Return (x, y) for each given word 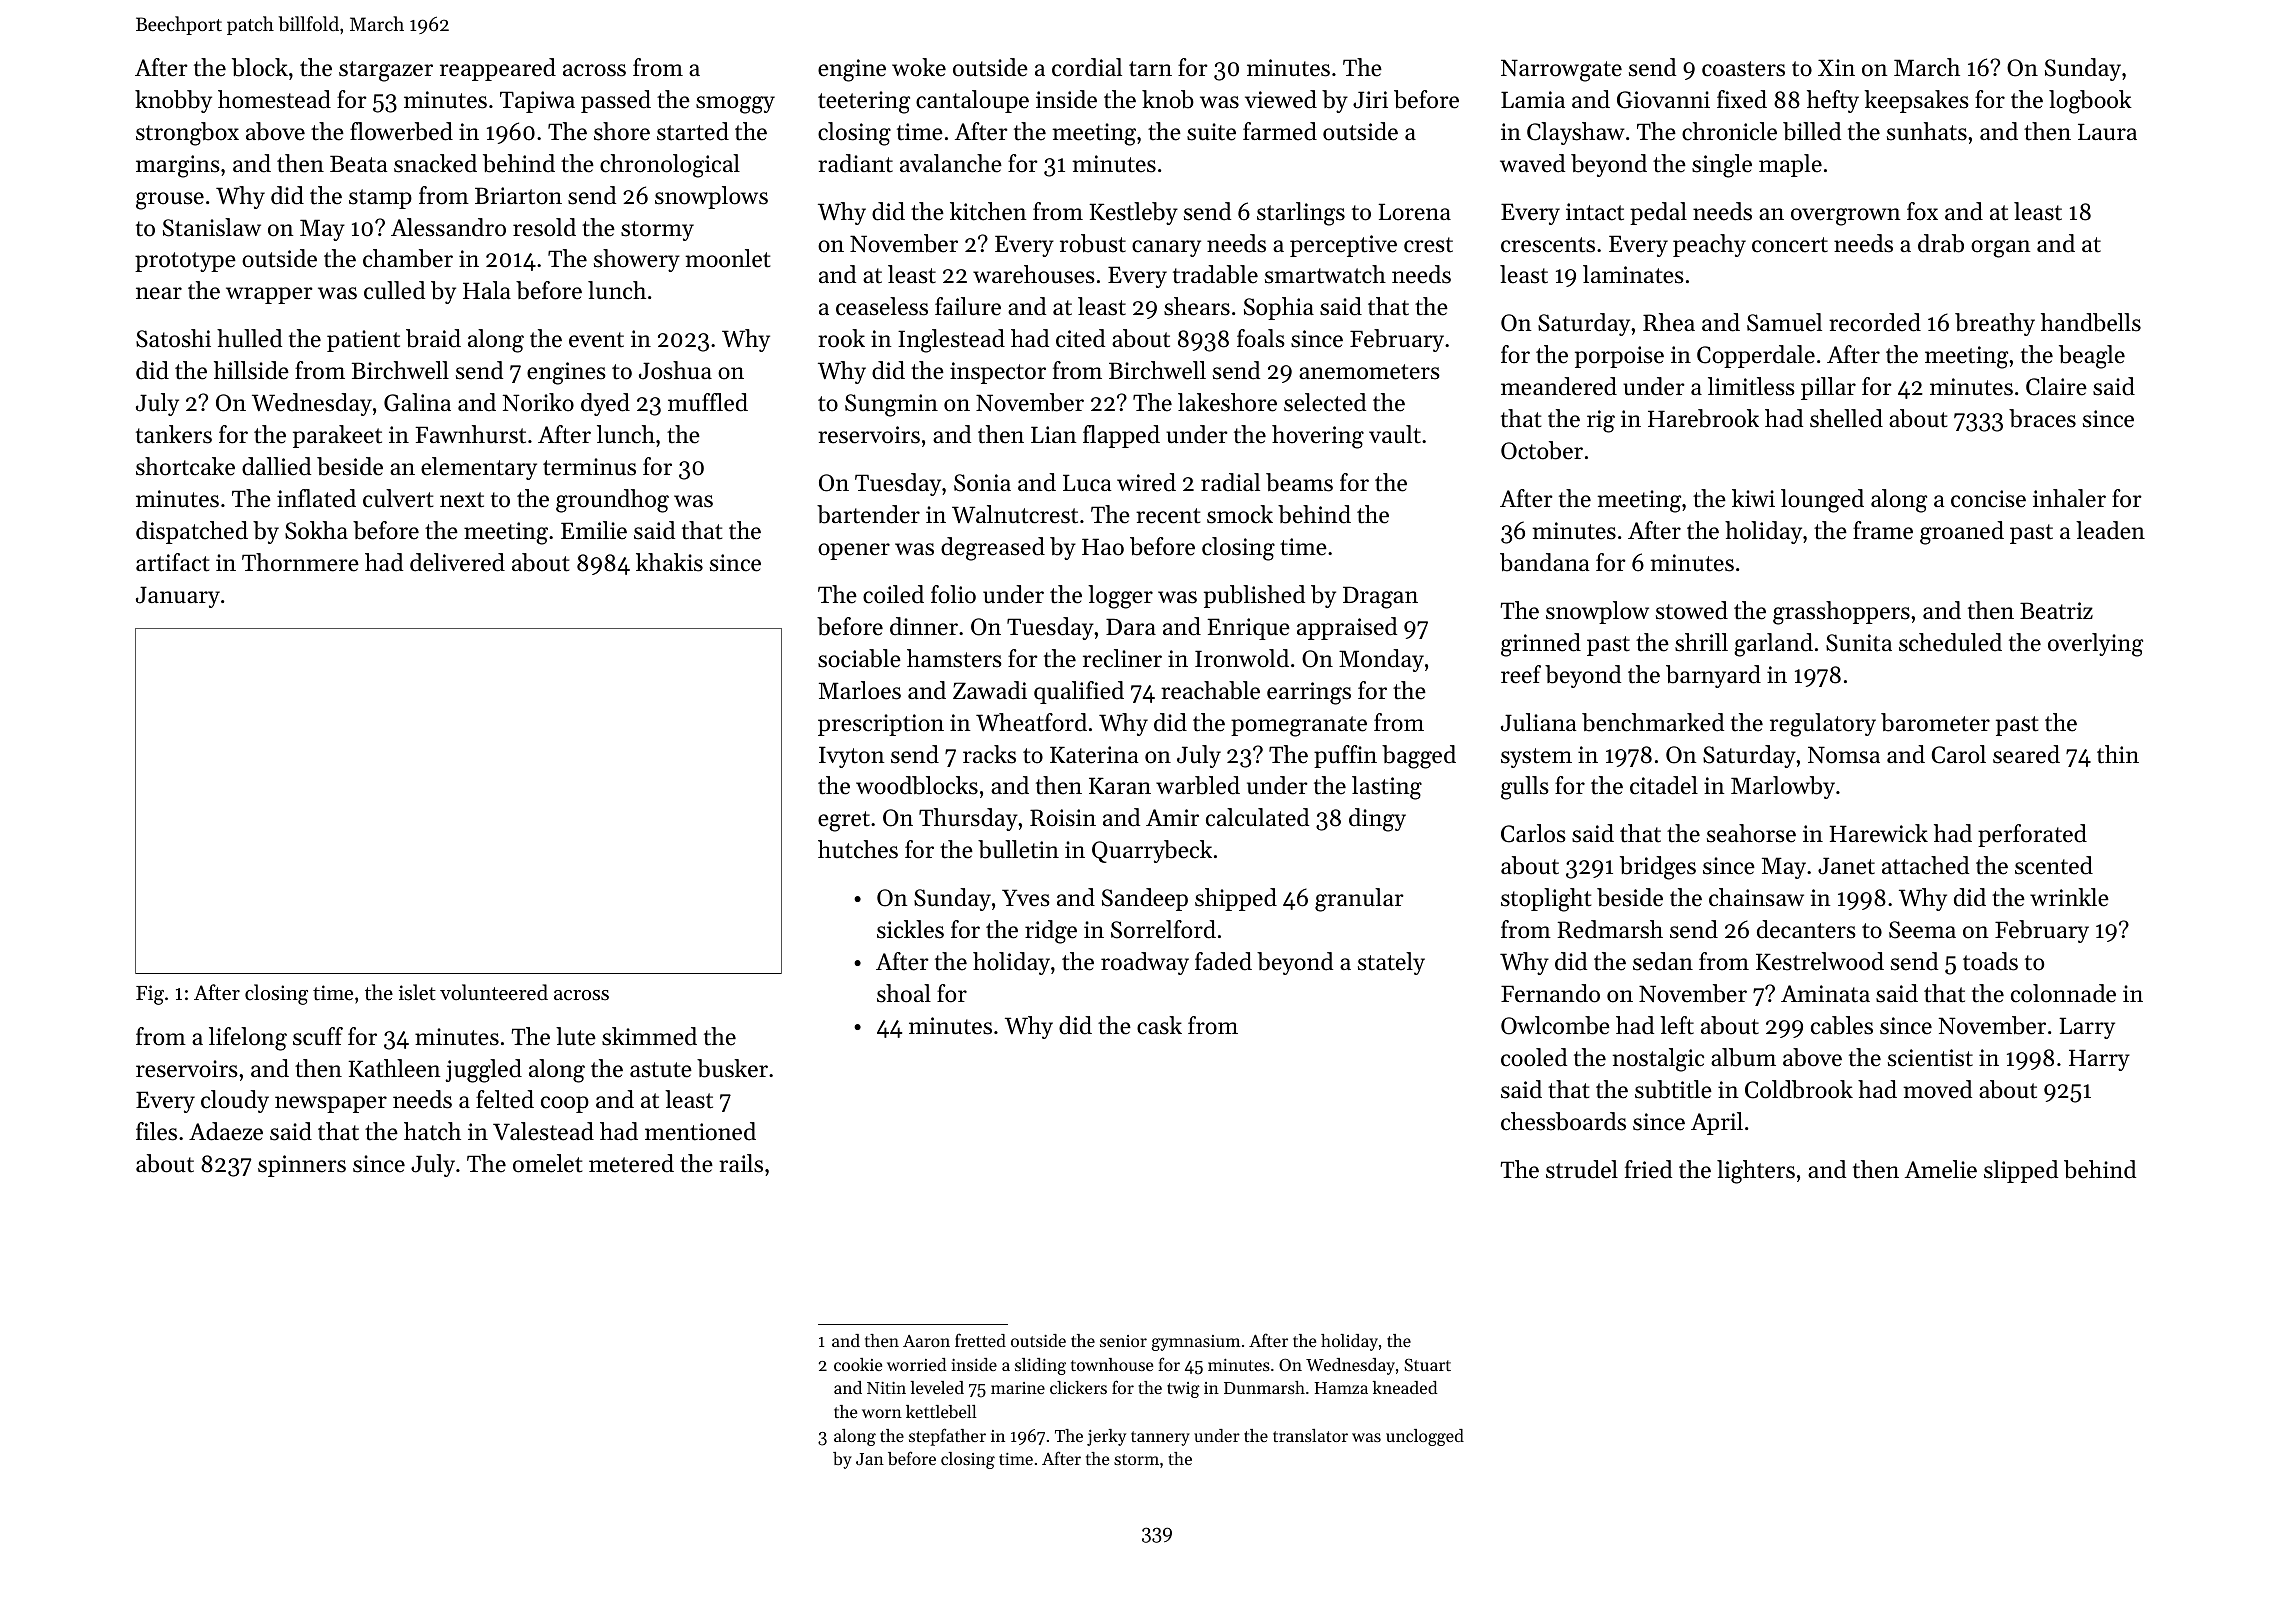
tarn (1150, 69)
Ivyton (852, 757)
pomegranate (1299, 726)
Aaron (926, 1341)
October (1542, 450)
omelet (547, 1163)
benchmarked (1653, 722)
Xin (1836, 67)
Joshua (675, 370)
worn (882, 1413)
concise (1988, 499)
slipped (2021, 1171)
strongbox (187, 134)
